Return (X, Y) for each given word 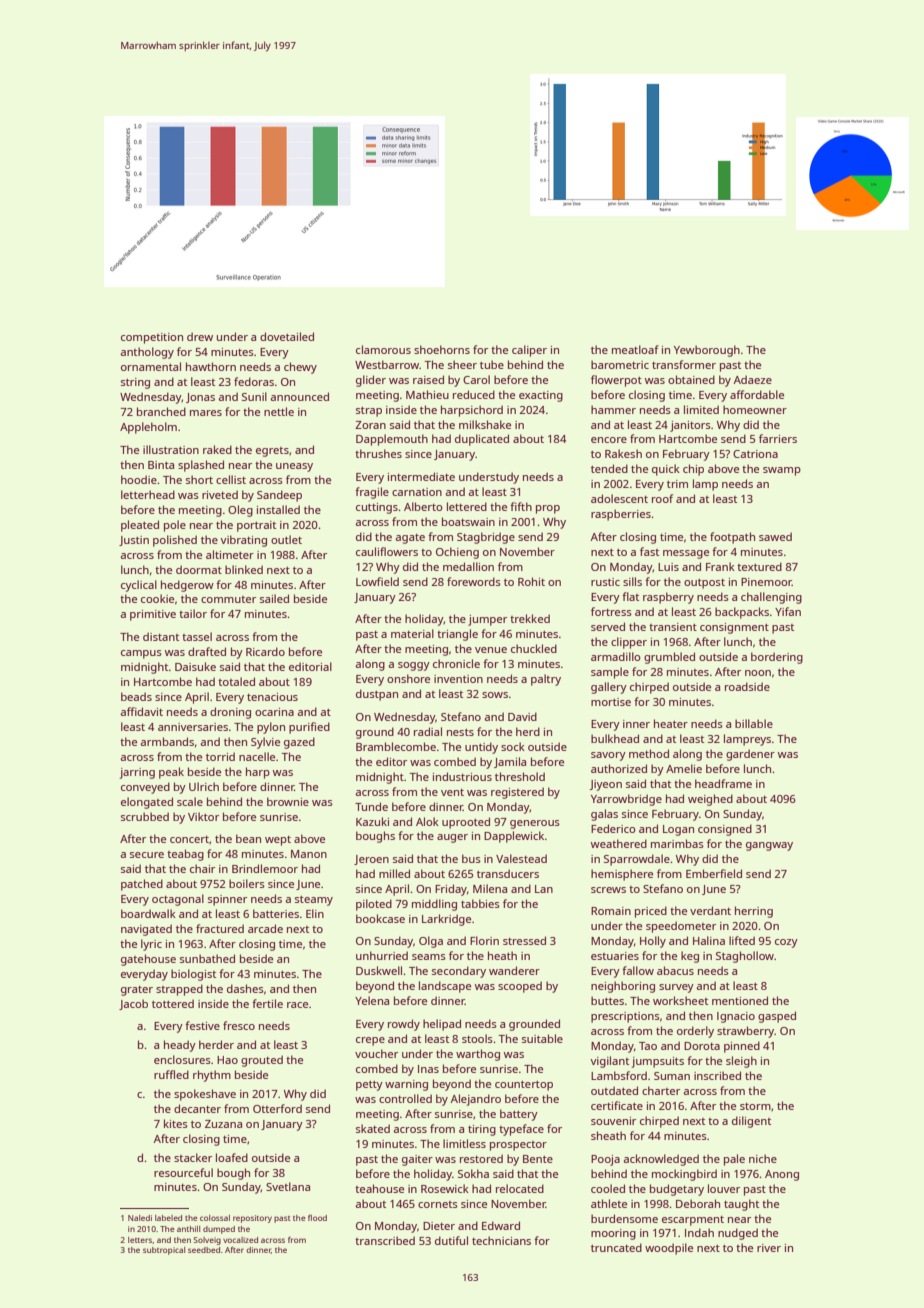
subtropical (164, 1251)
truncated (616, 1247)
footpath (732, 538)
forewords (474, 581)
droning (230, 713)
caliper (529, 351)
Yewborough (707, 351)
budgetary (677, 1190)
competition (152, 338)
